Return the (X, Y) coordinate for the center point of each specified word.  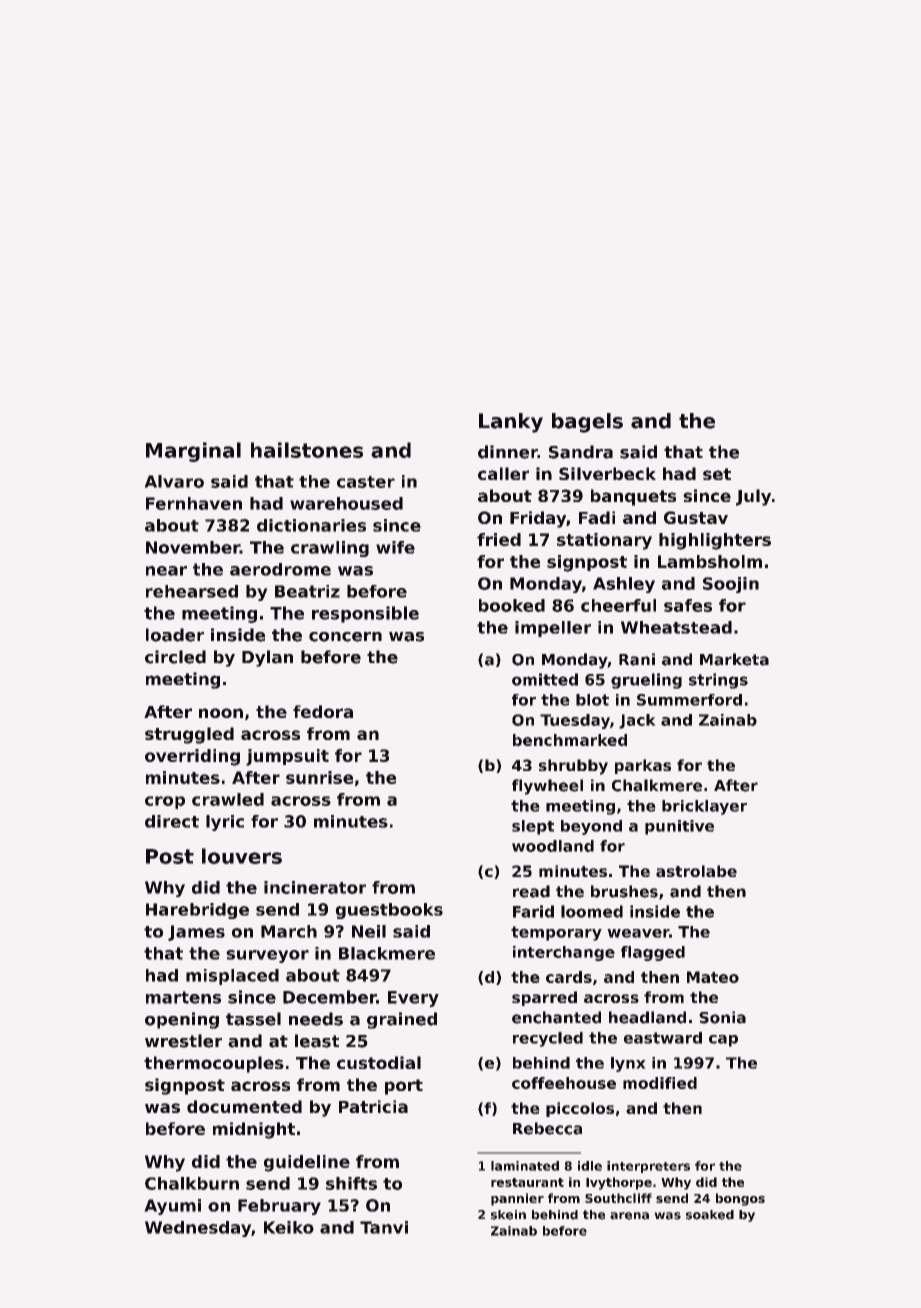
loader (175, 635)
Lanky (511, 423)
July (753, 497)
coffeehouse (564, 1083)
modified (660, 1083)
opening (182, 1020)
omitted (545, 679)
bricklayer (704, 807)
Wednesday (198, 1229)
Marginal (193, 452)
